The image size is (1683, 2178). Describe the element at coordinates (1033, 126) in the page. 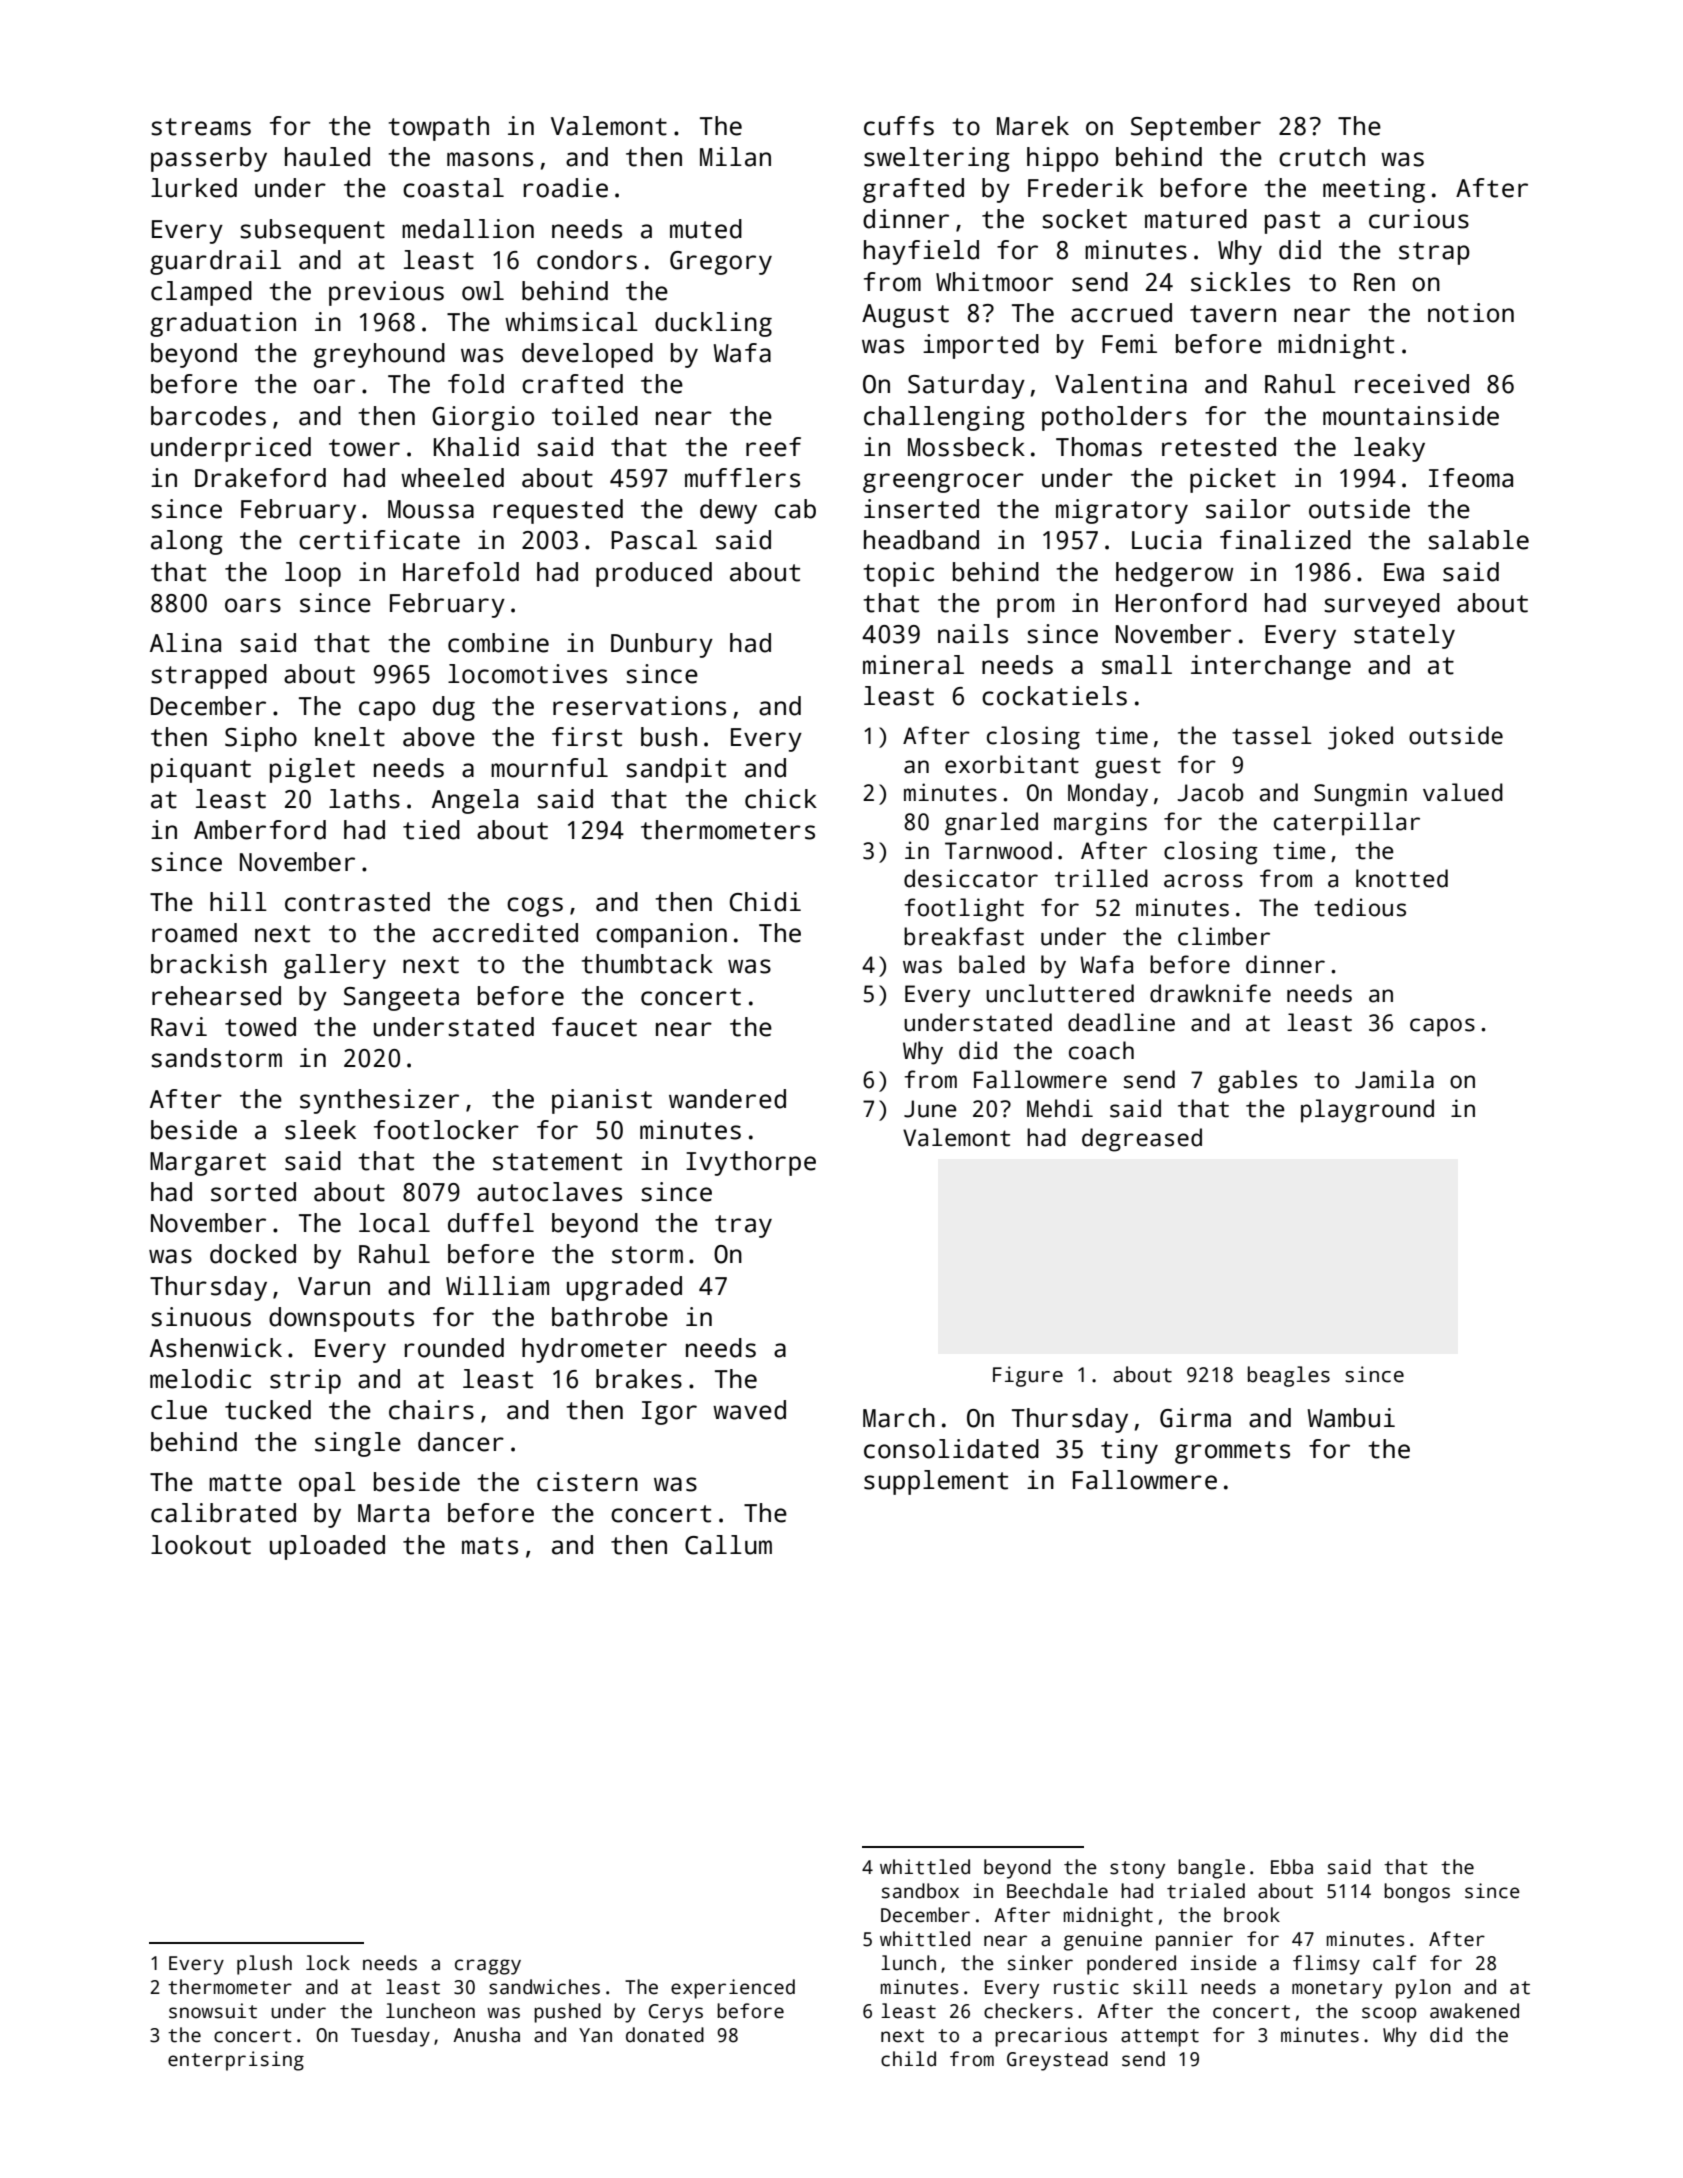

I see `Marek` at that location.
